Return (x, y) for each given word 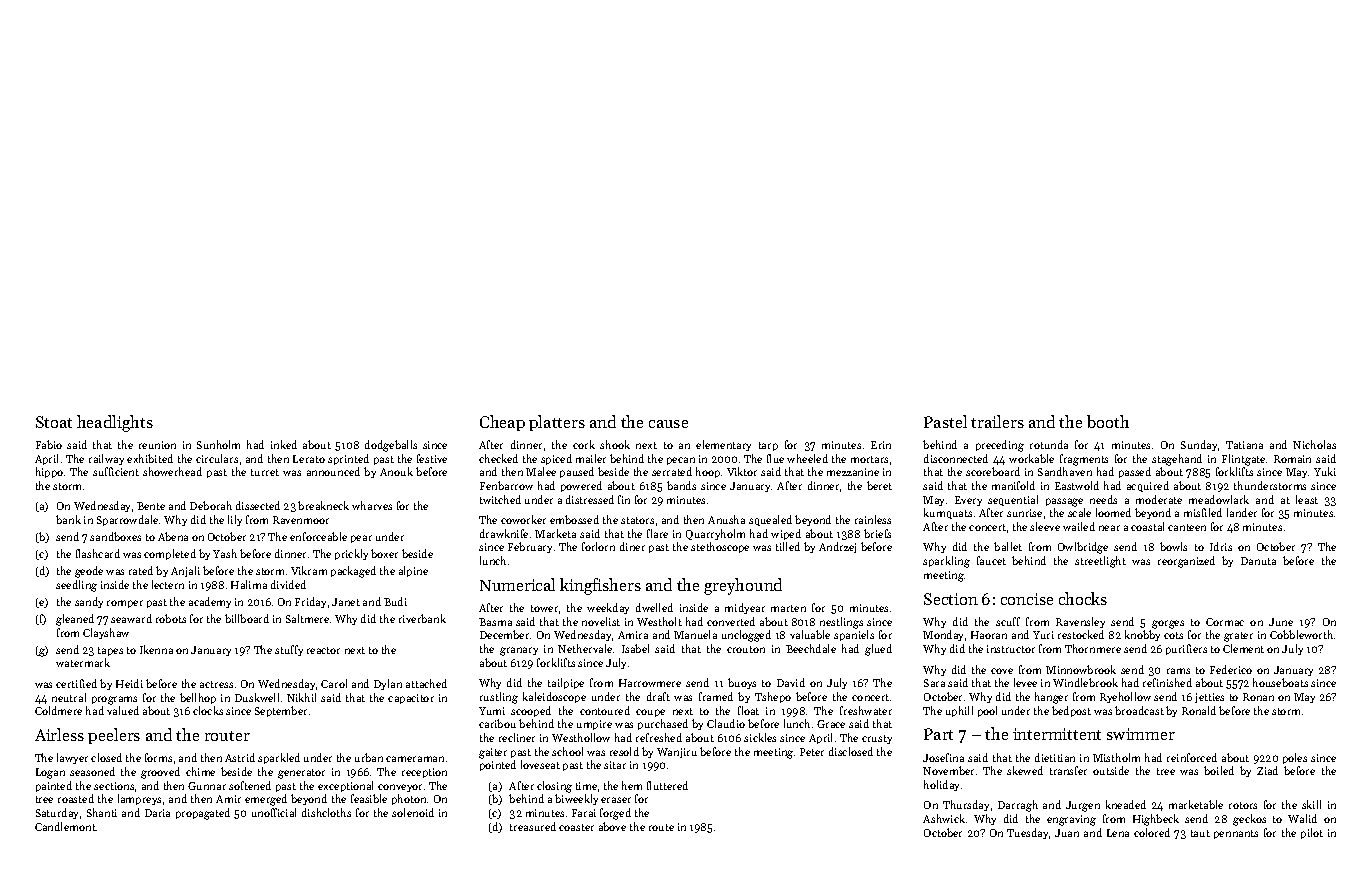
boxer (384, 553)
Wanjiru (677, 753)
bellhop (198, 698)
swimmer (1141, 734)
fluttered (667, 785)
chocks (1083, 598)
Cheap (502, 423)
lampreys (139, 799)
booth (1108, 421)
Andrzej (837, 547)
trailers (997, 421)
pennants (1236, 834)
